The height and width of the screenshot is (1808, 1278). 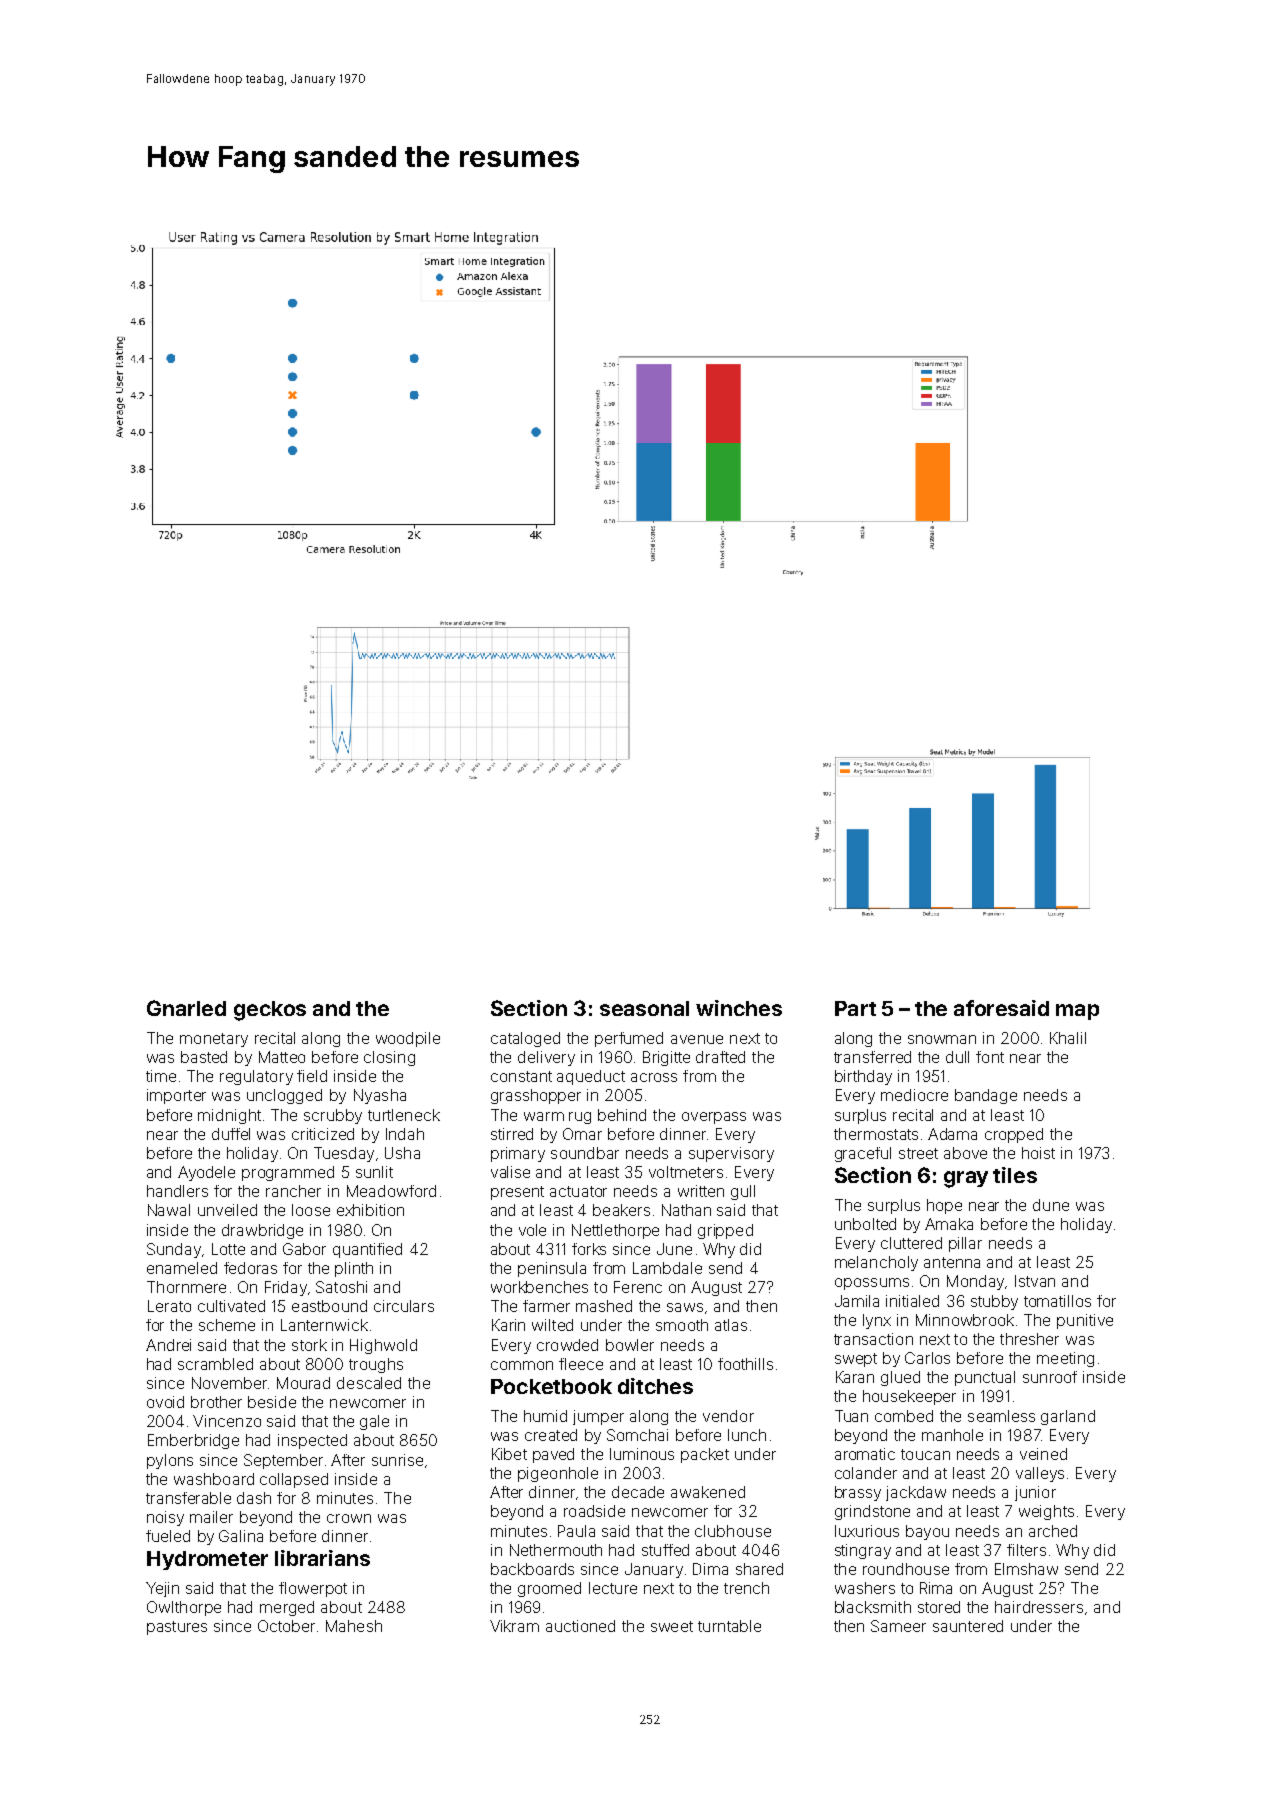 I want to click on programmed, so click(x=288, y=1173).
